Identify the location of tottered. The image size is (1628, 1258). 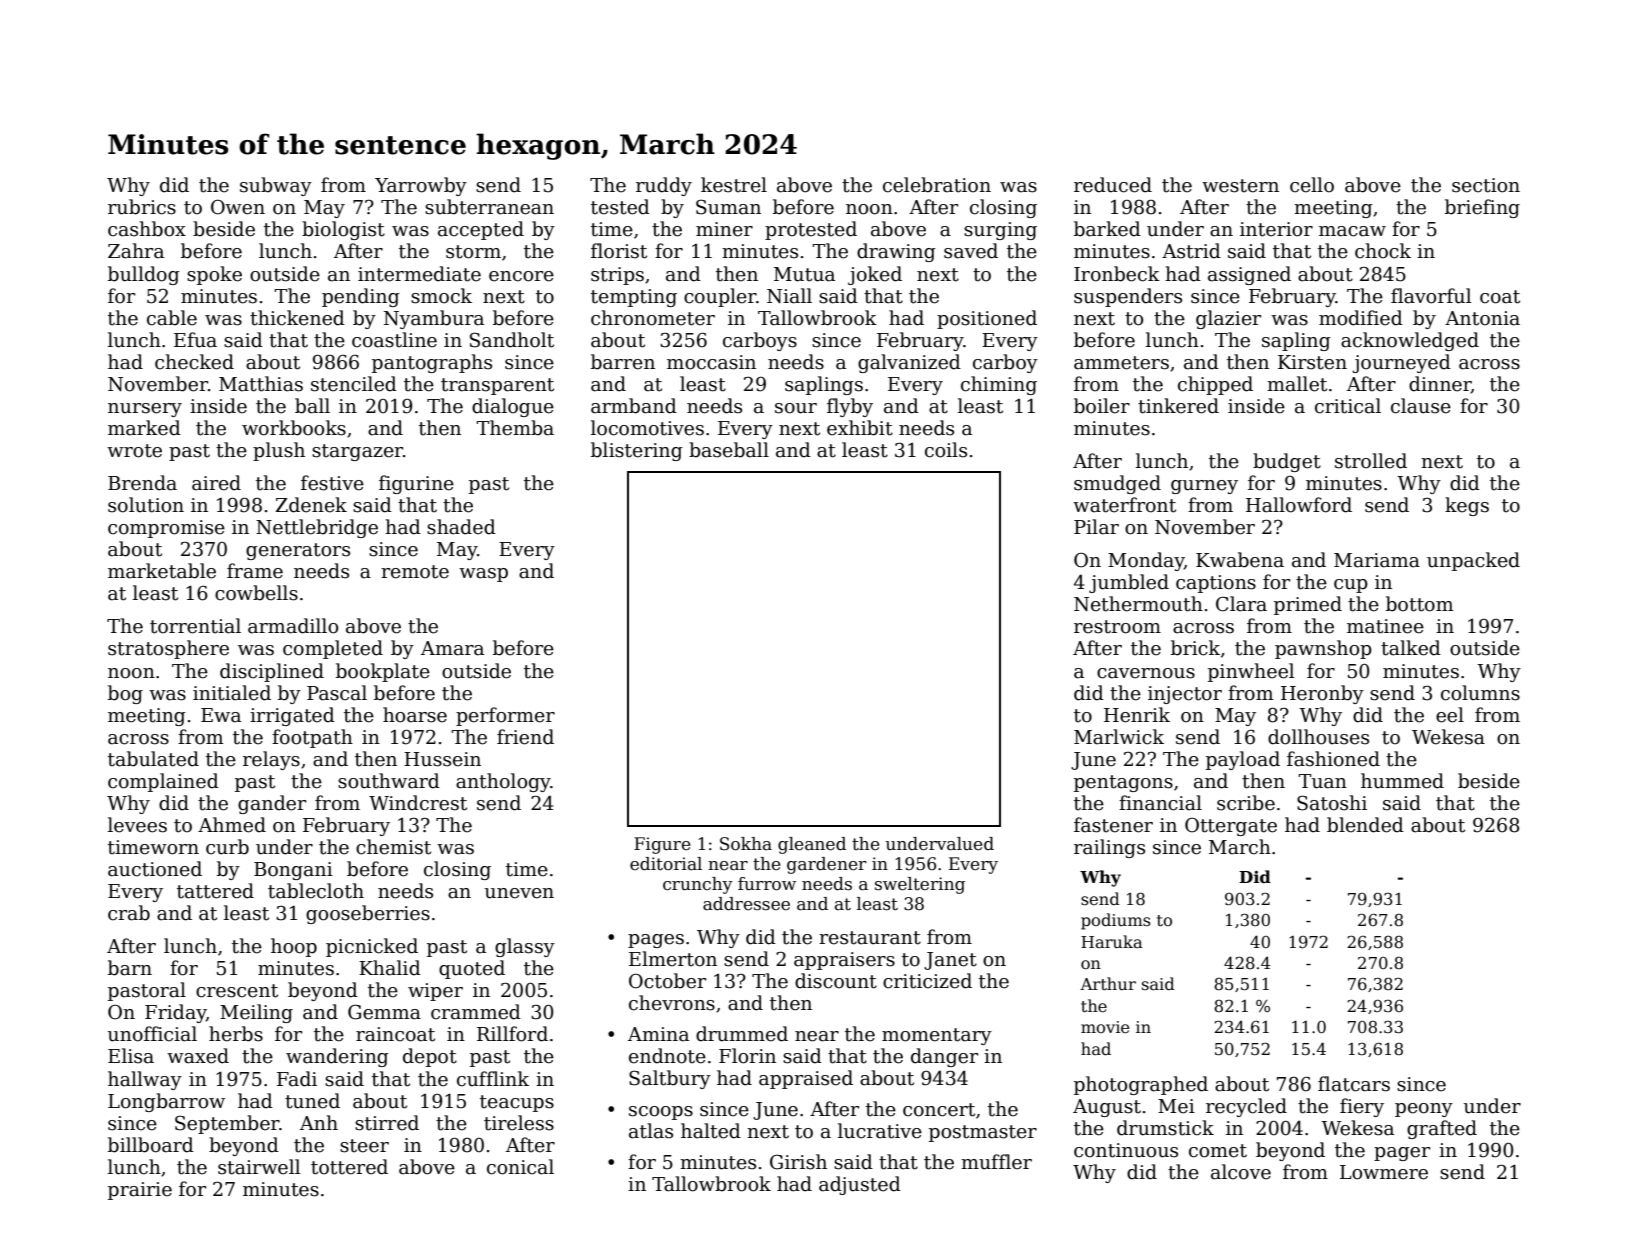
(349, 1167).
